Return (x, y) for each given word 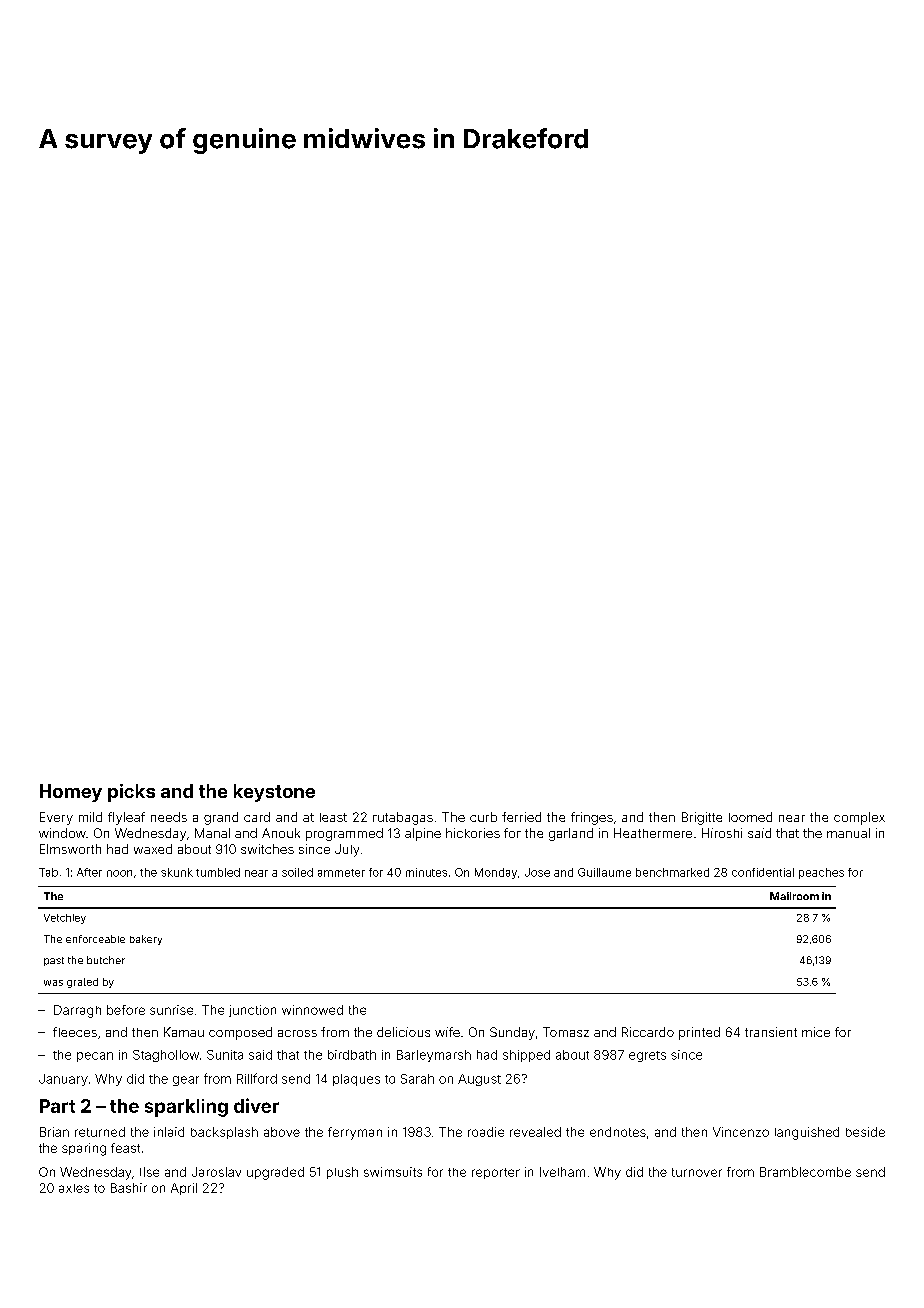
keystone (274, 793)
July (347, 850)
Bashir (129, 1188)
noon (119, 873)
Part (57, 1106)
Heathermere (653, 833)
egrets (647, 1056)
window (62, 833)
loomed (750, 817)
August (479, 1080)
